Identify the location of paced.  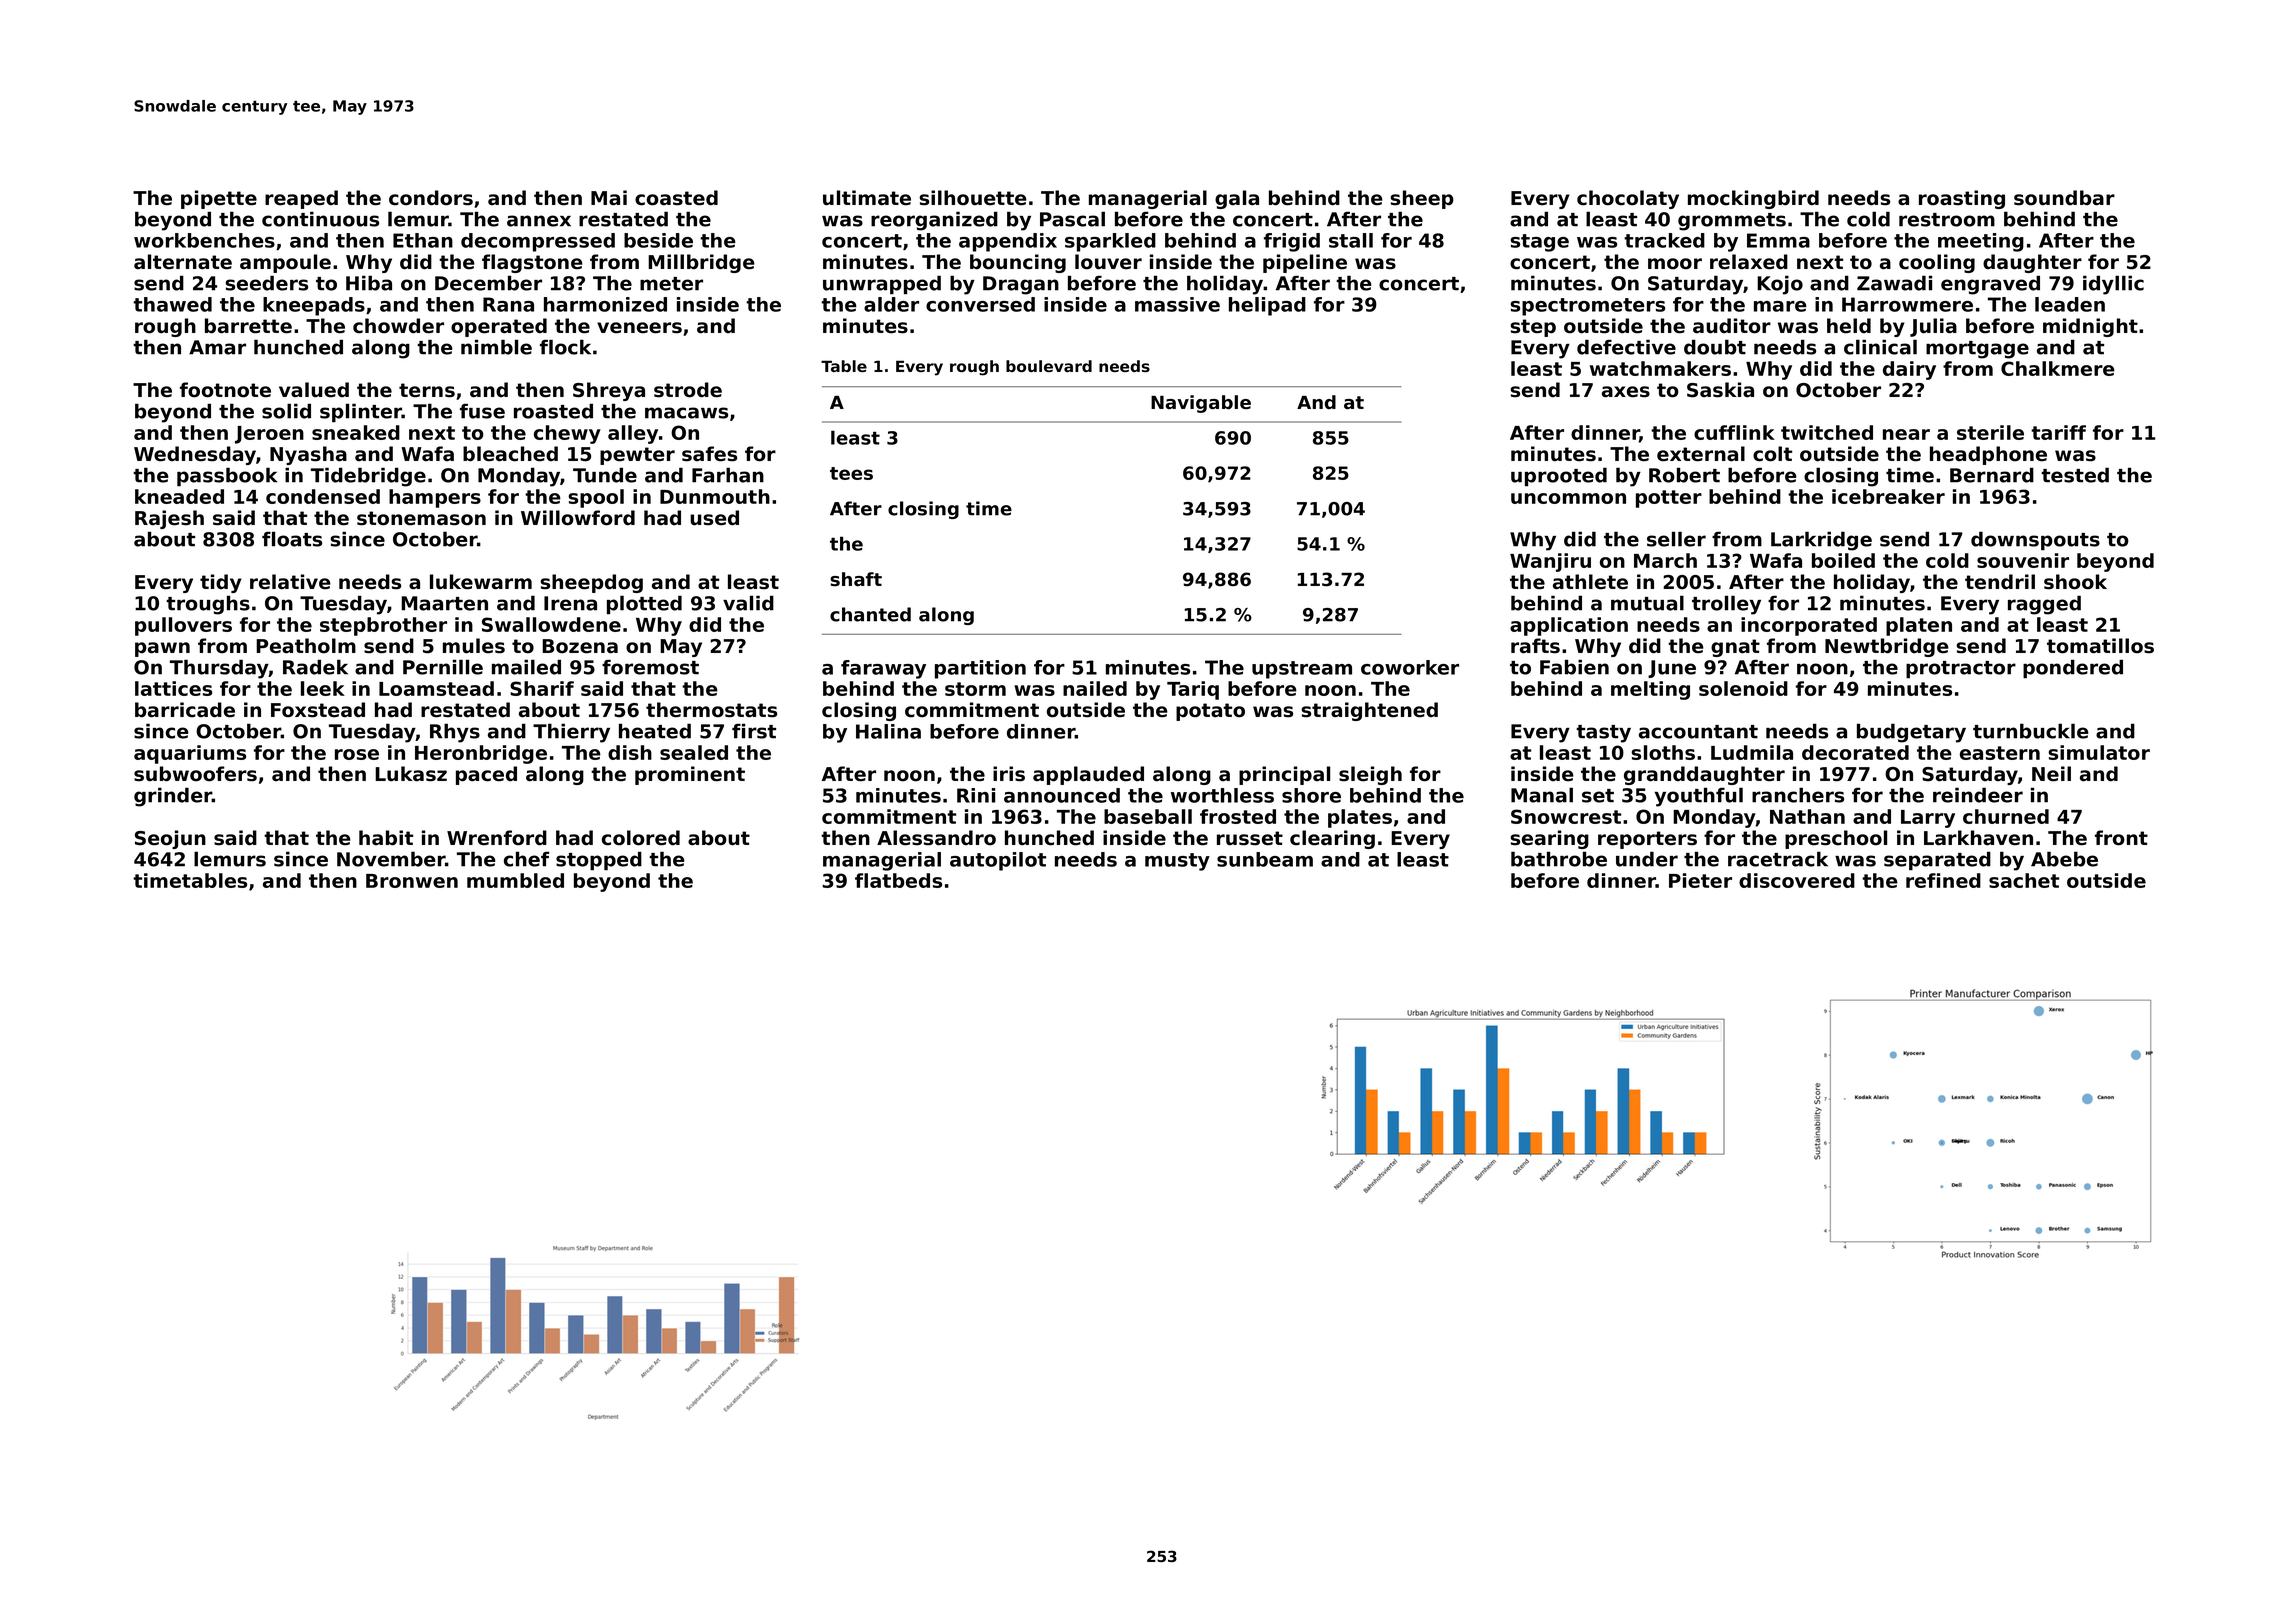
(486, 775).
